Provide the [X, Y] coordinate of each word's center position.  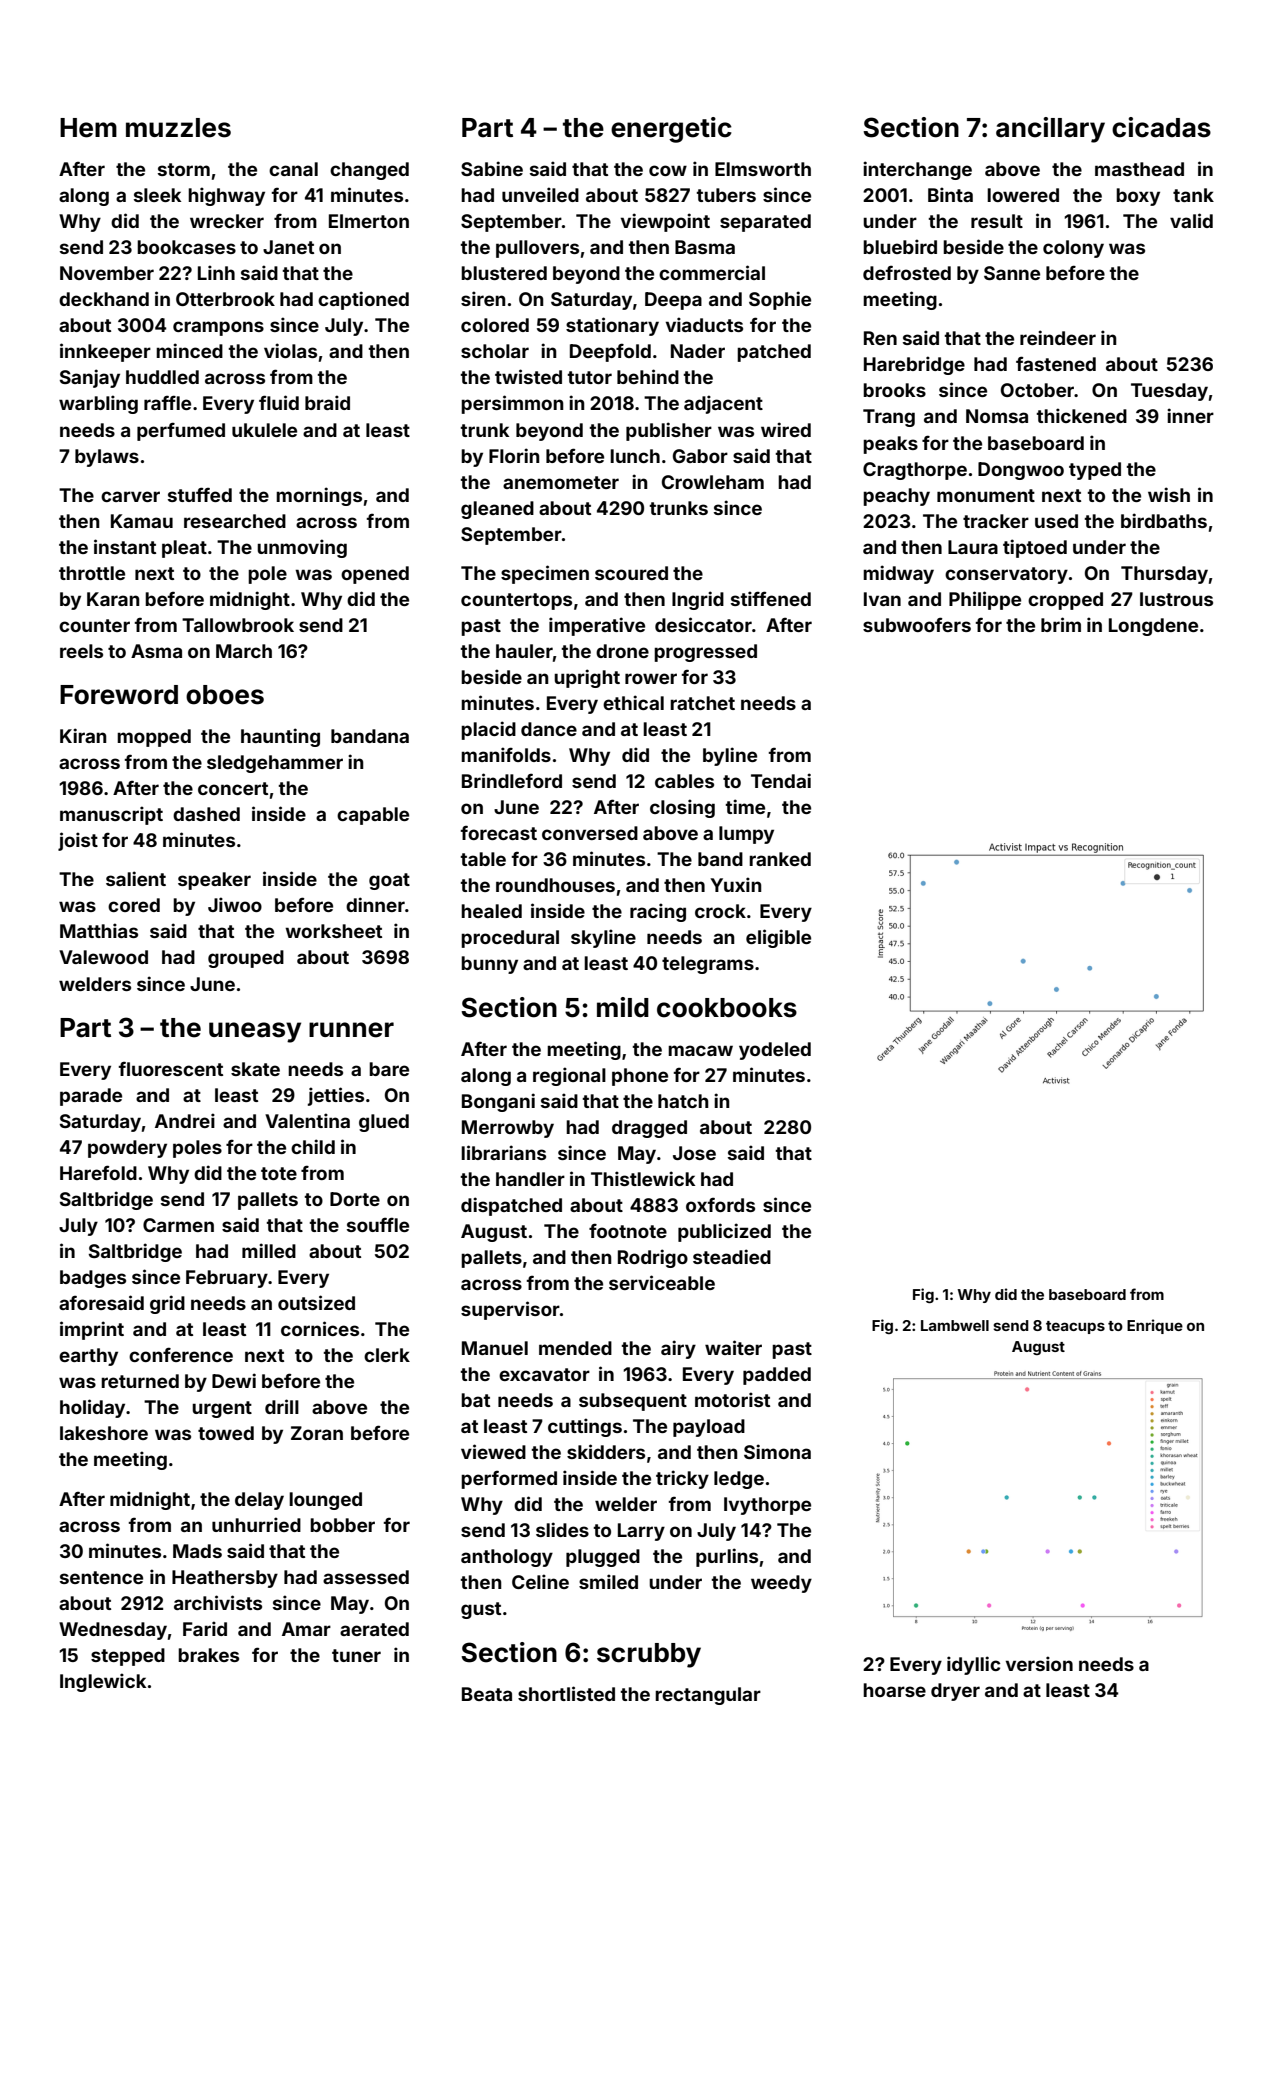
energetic [671, 130]
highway [226, 196]
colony [1073, 249]
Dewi [234, 1380]
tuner [356, 1655]
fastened [1056, 363]
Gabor [700, 456]
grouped [246, 959]
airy [678, 1349]
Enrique [1155, 1326]
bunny [489, 965]
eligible [778, 938]
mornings [319, 496]
